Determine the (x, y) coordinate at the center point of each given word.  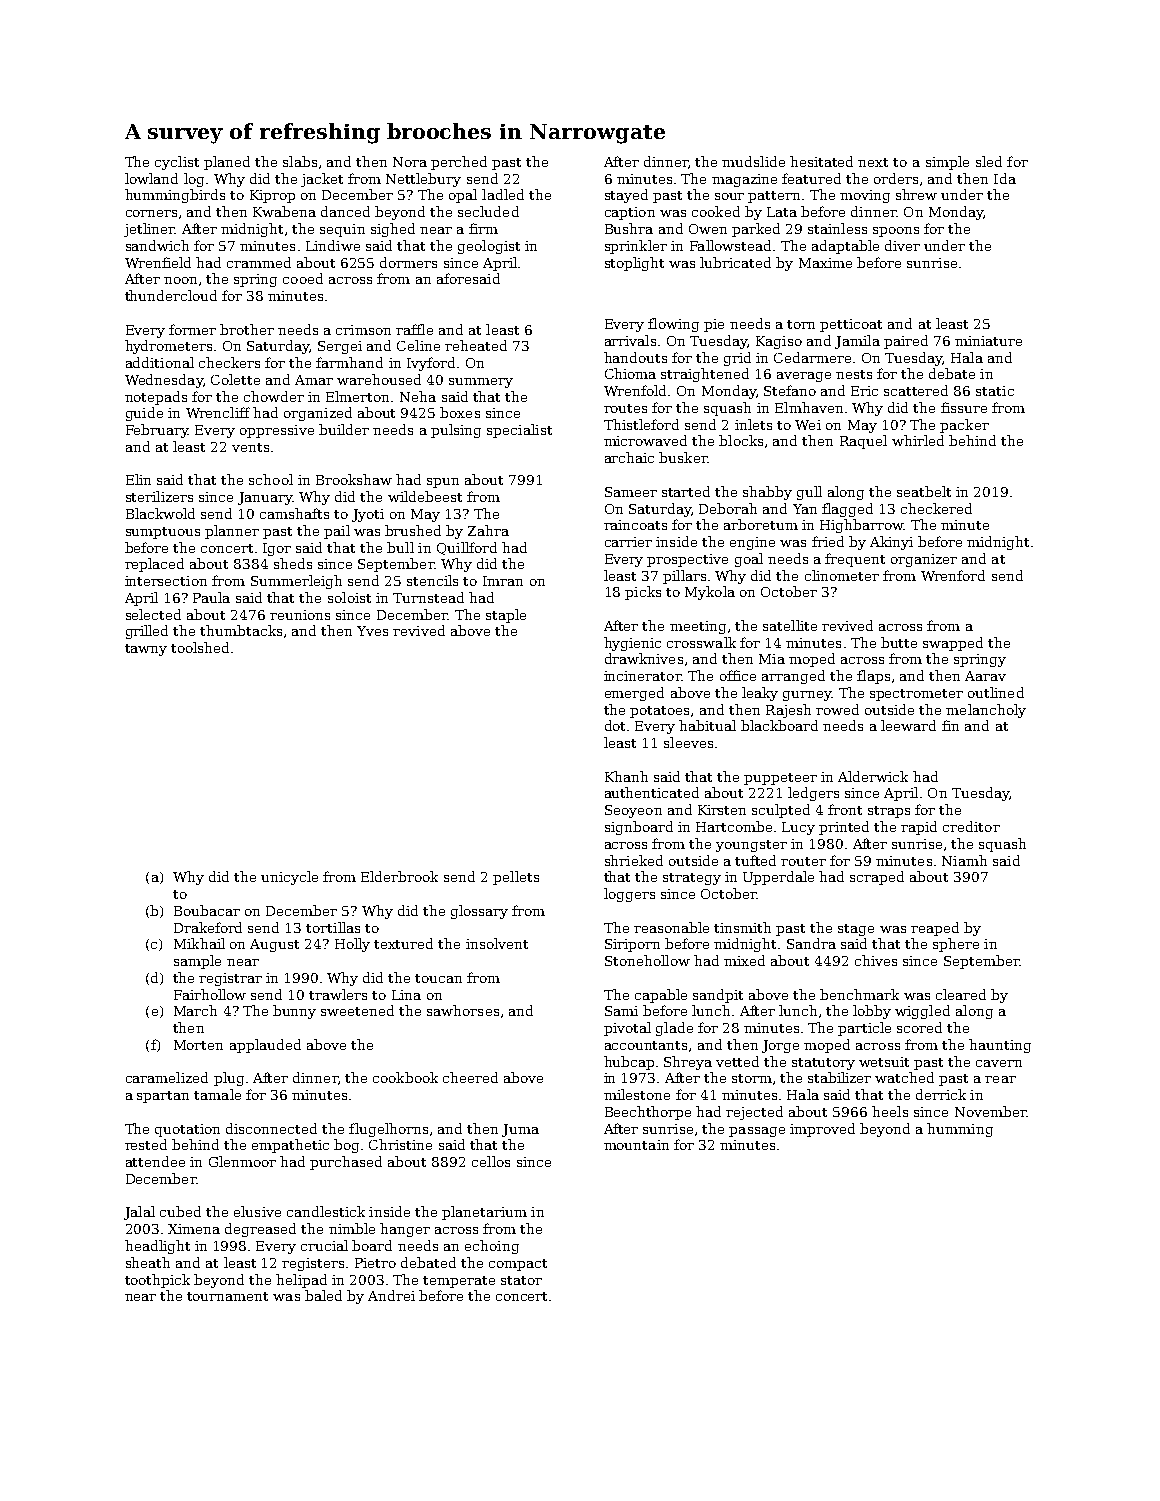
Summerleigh (296, 582)
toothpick (157, 1281)
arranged (793, 677)
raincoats (635, 525)
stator (521, 1280)
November (990, 1111)
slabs (300, 161)
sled (989, 161)
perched (459, 163)
